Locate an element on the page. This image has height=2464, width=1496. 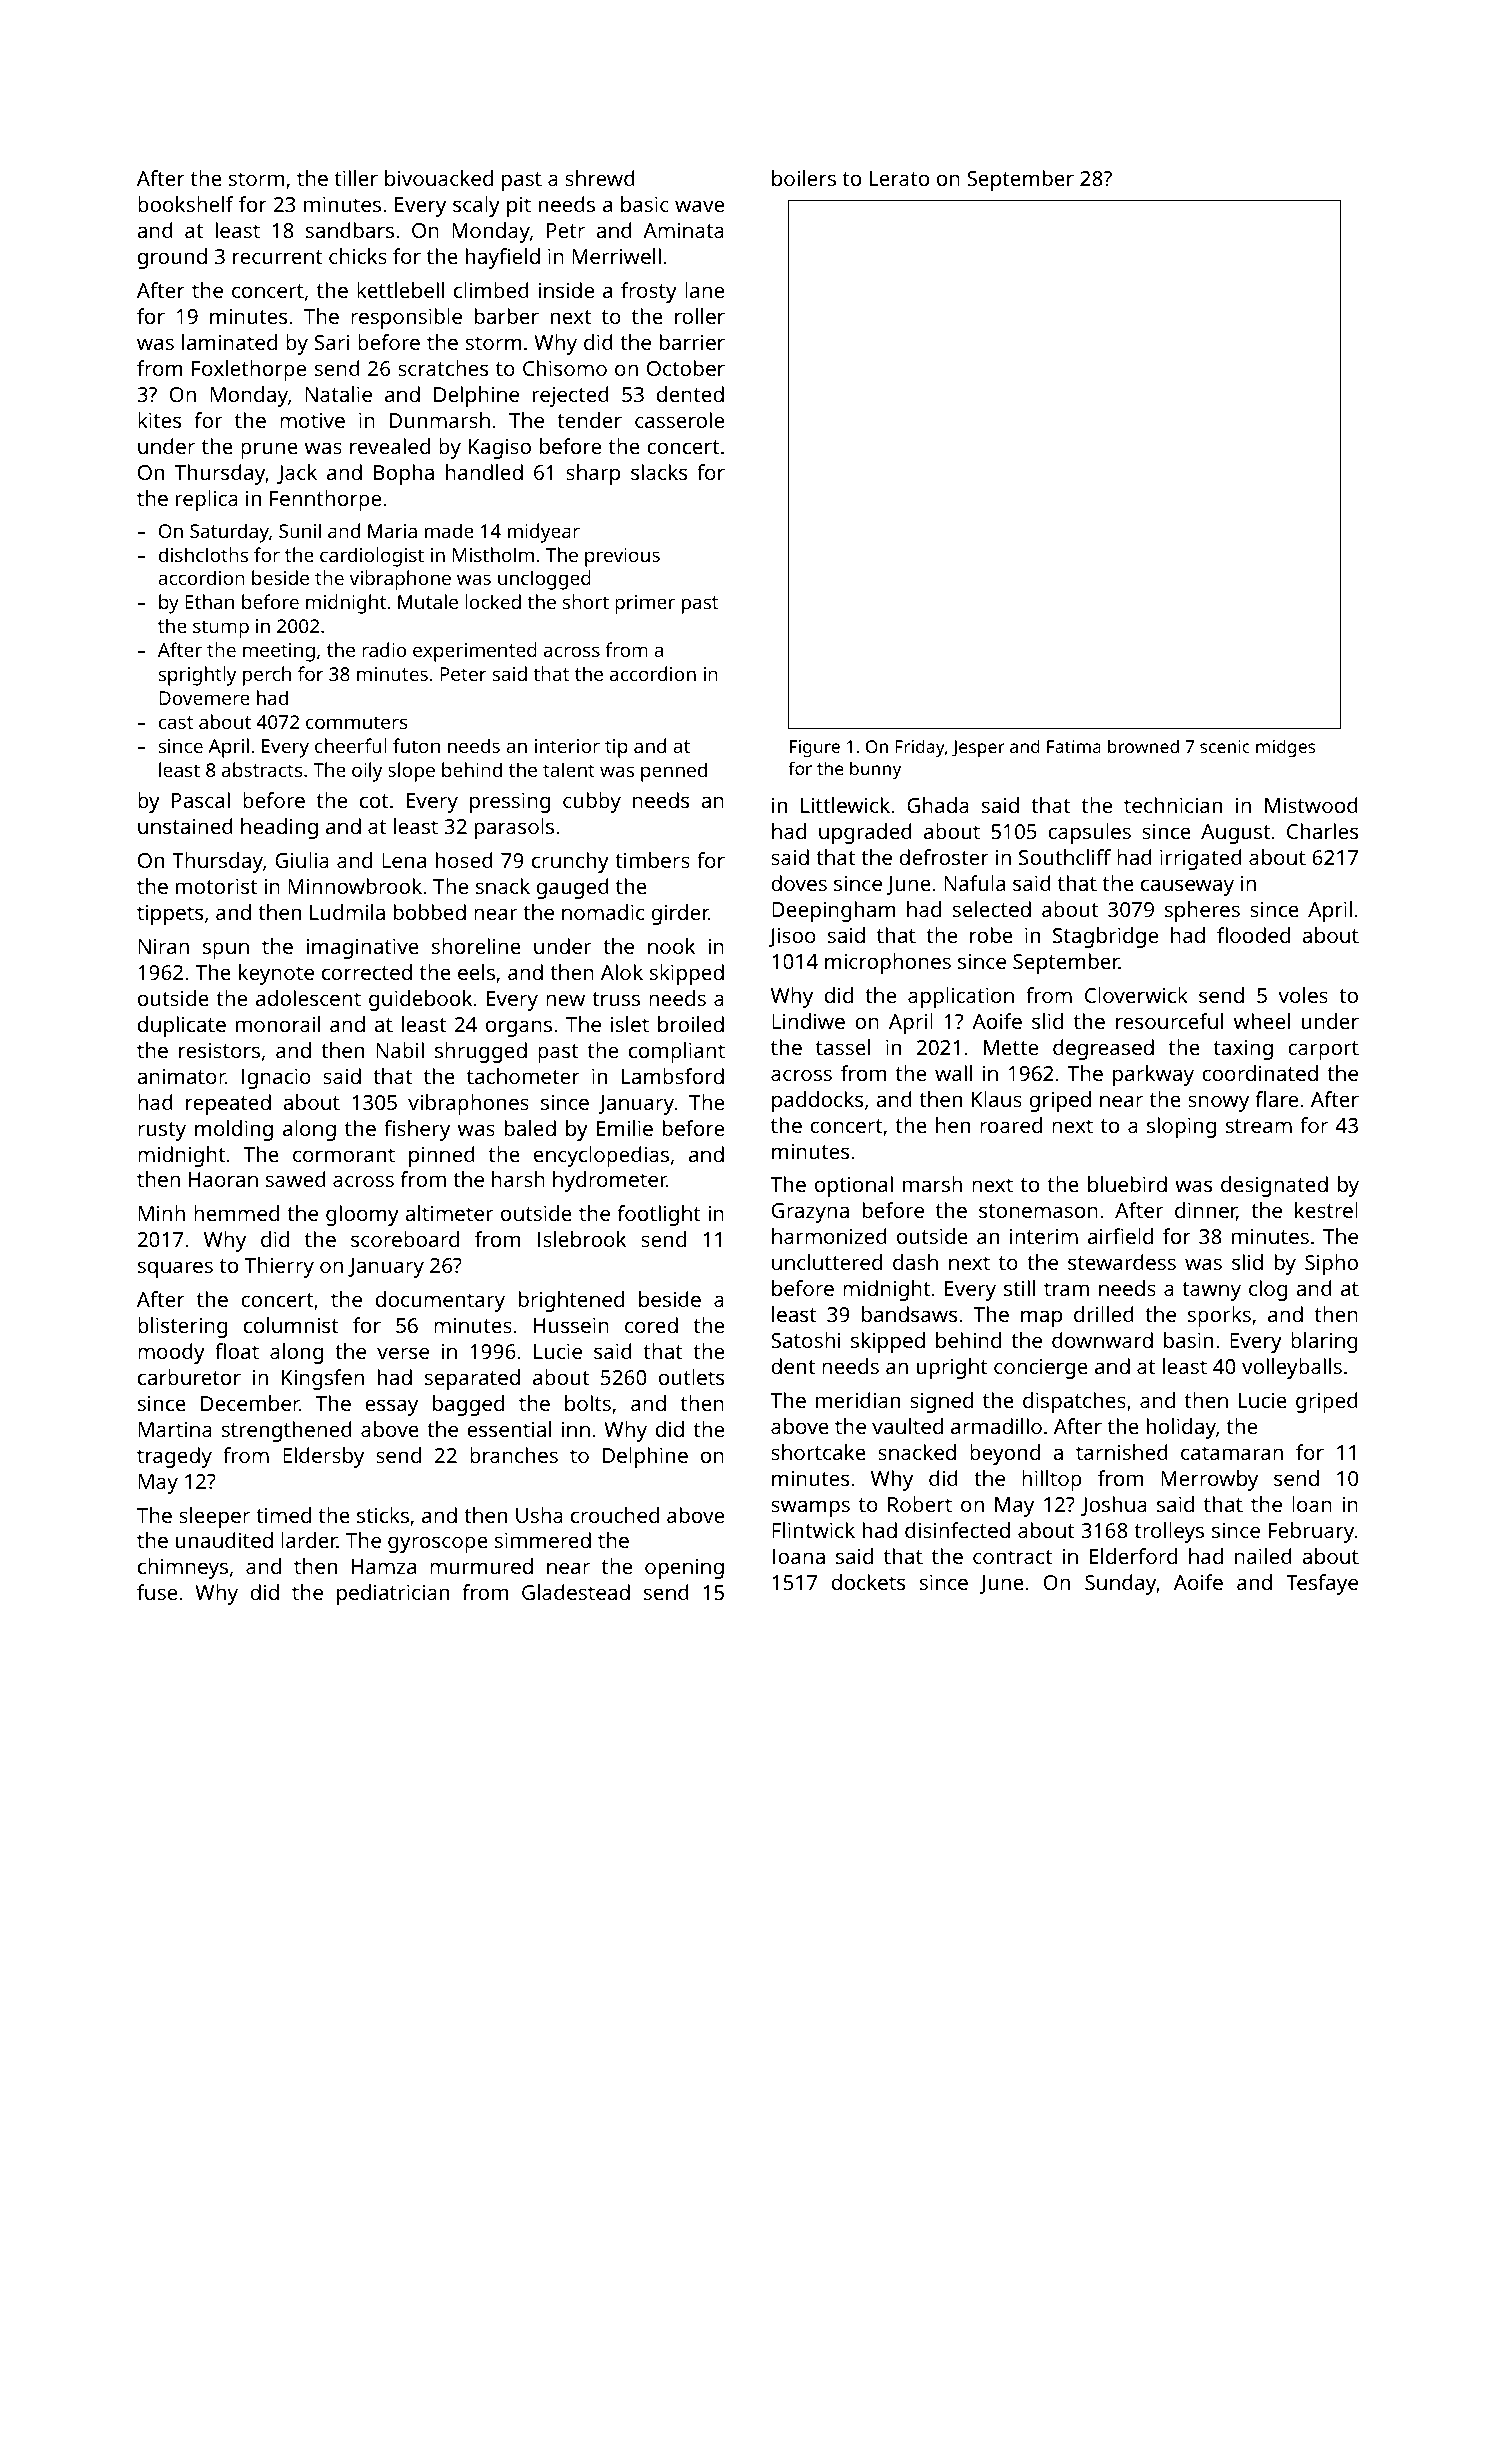
Ioana is located at coordinates (799, 1556).
